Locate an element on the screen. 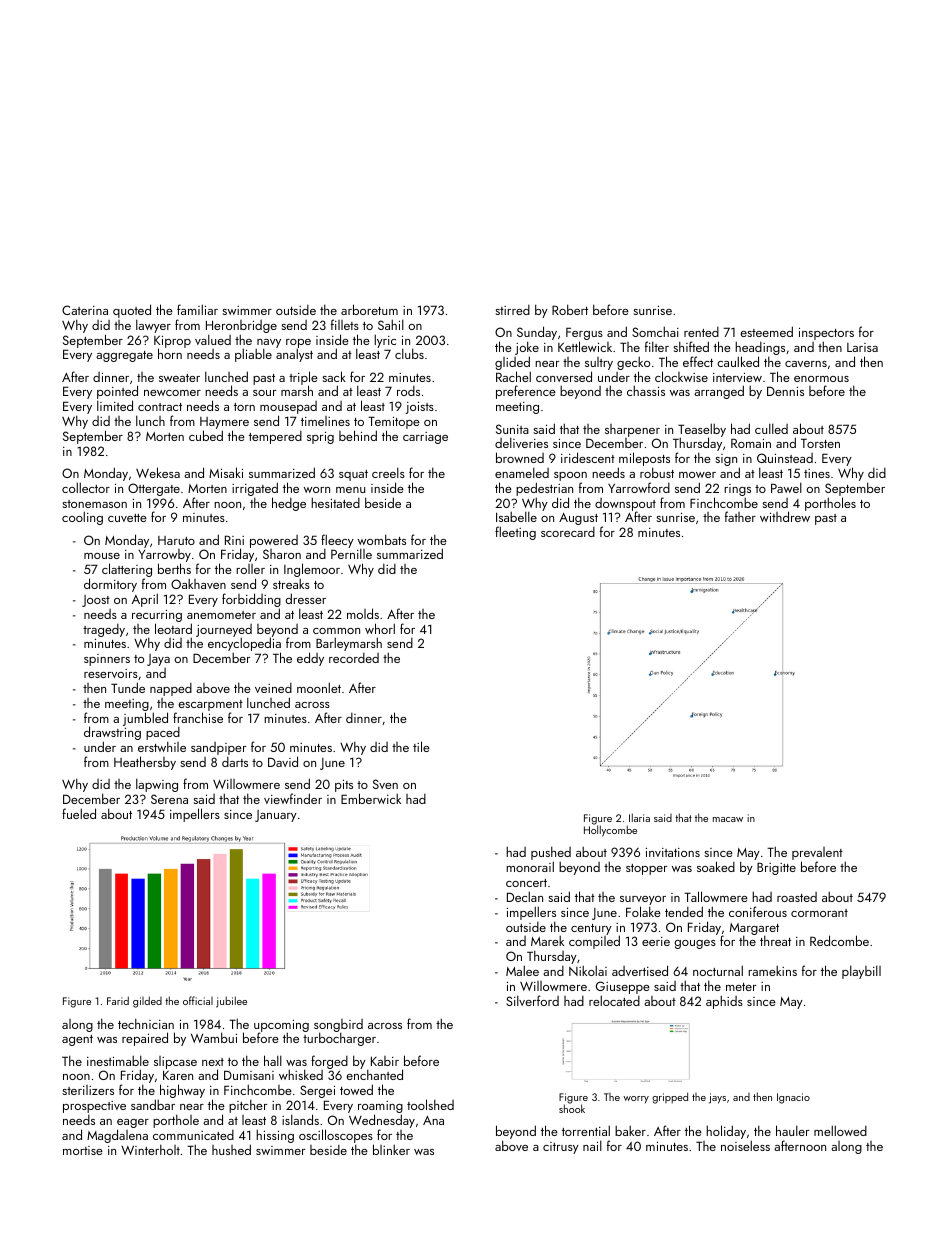  father is located at coordinates (740, 516).
